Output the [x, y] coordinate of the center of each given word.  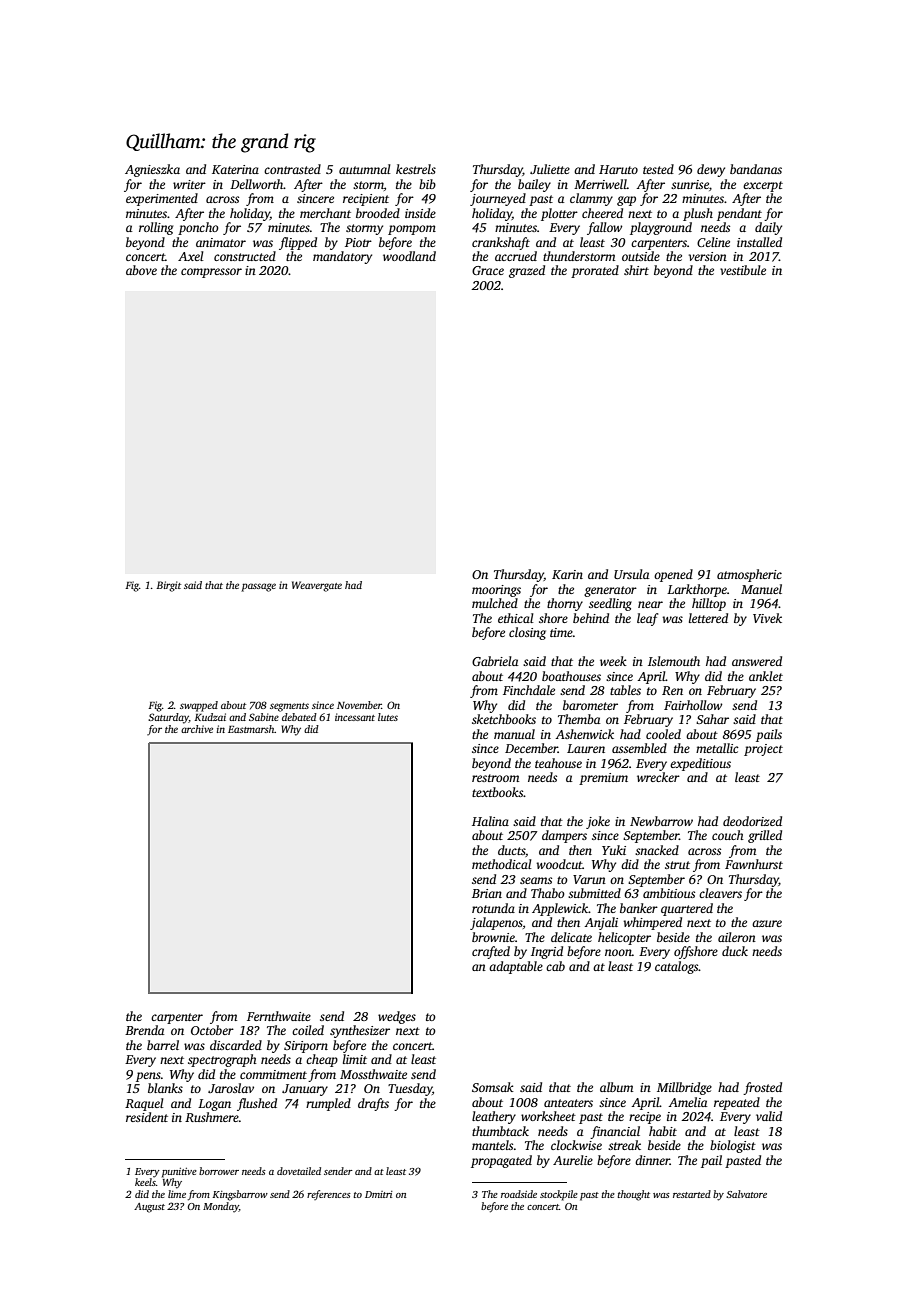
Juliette [550, 169]
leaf [647, 619]
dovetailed [299, 1171]
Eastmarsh [251, 729]
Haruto [618, 169]
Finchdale [529, 690]
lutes [388, 717]
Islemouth [674, 661]
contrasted [292, 169]
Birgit [168, 586]
